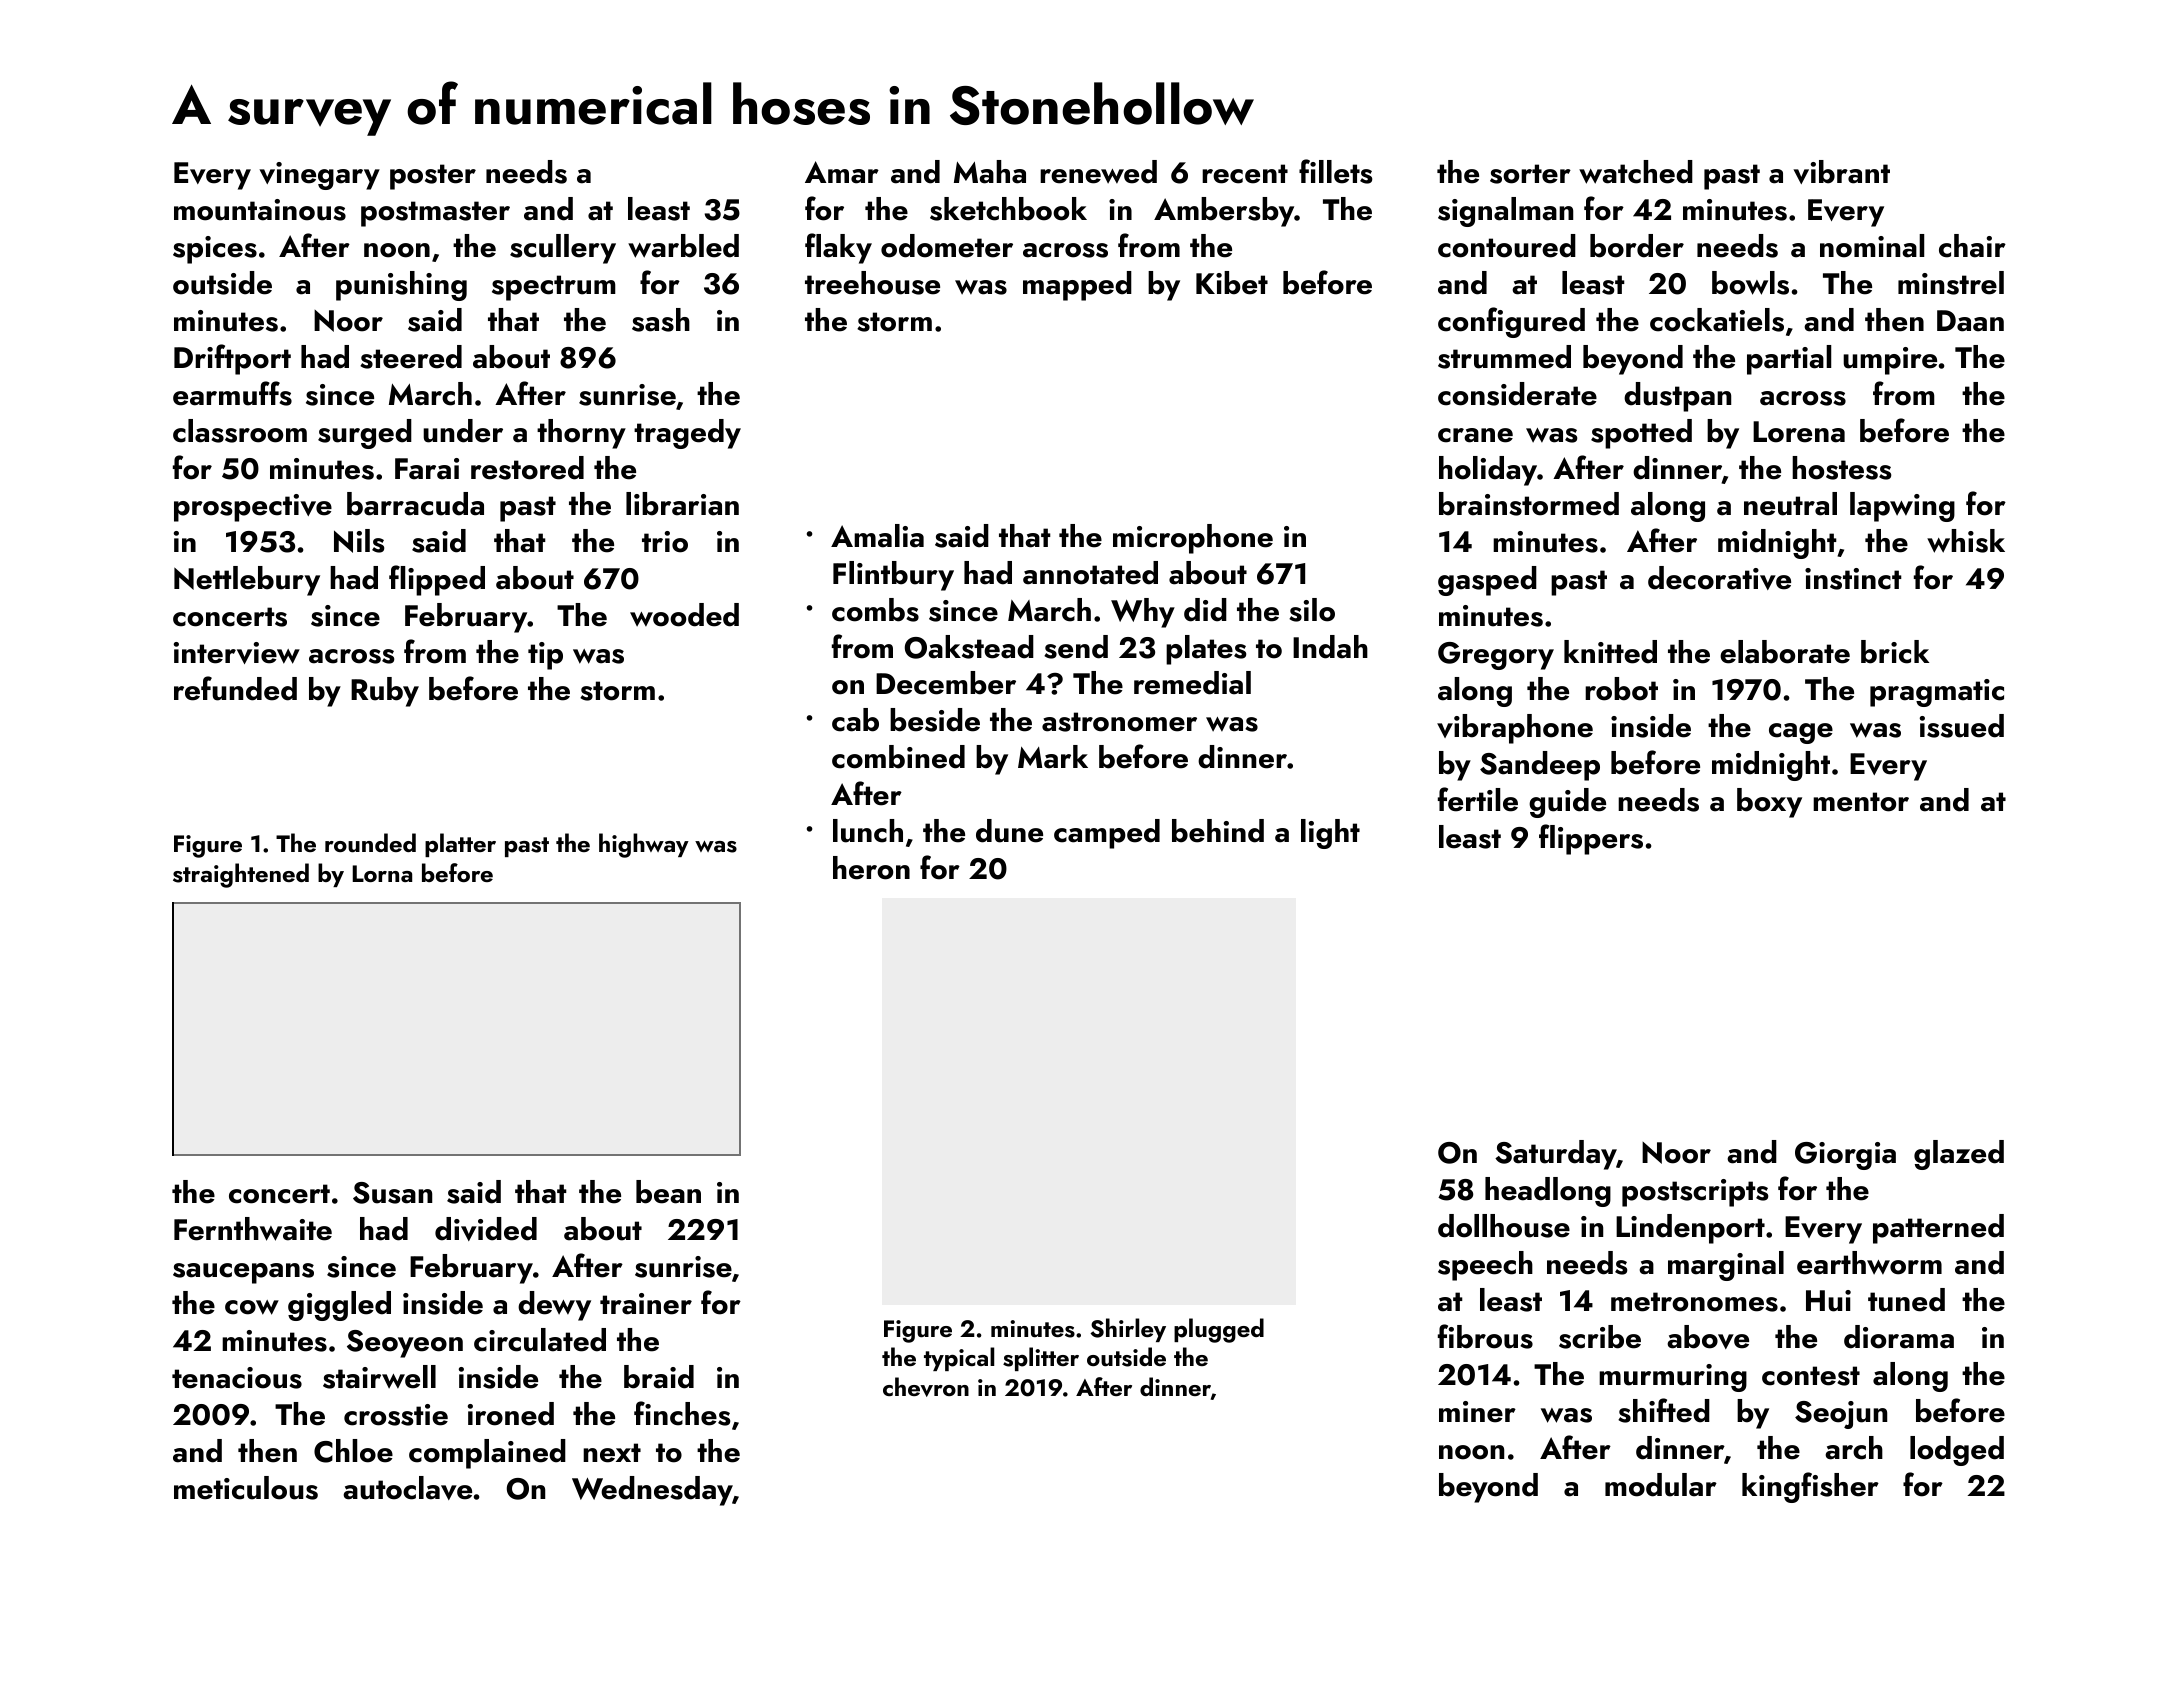 This screenshot has width=2178, height=1683. What do you see at coordinates (1206, 650) in the screenshot?
I see `plates` at bounding box center [1206, 650].
